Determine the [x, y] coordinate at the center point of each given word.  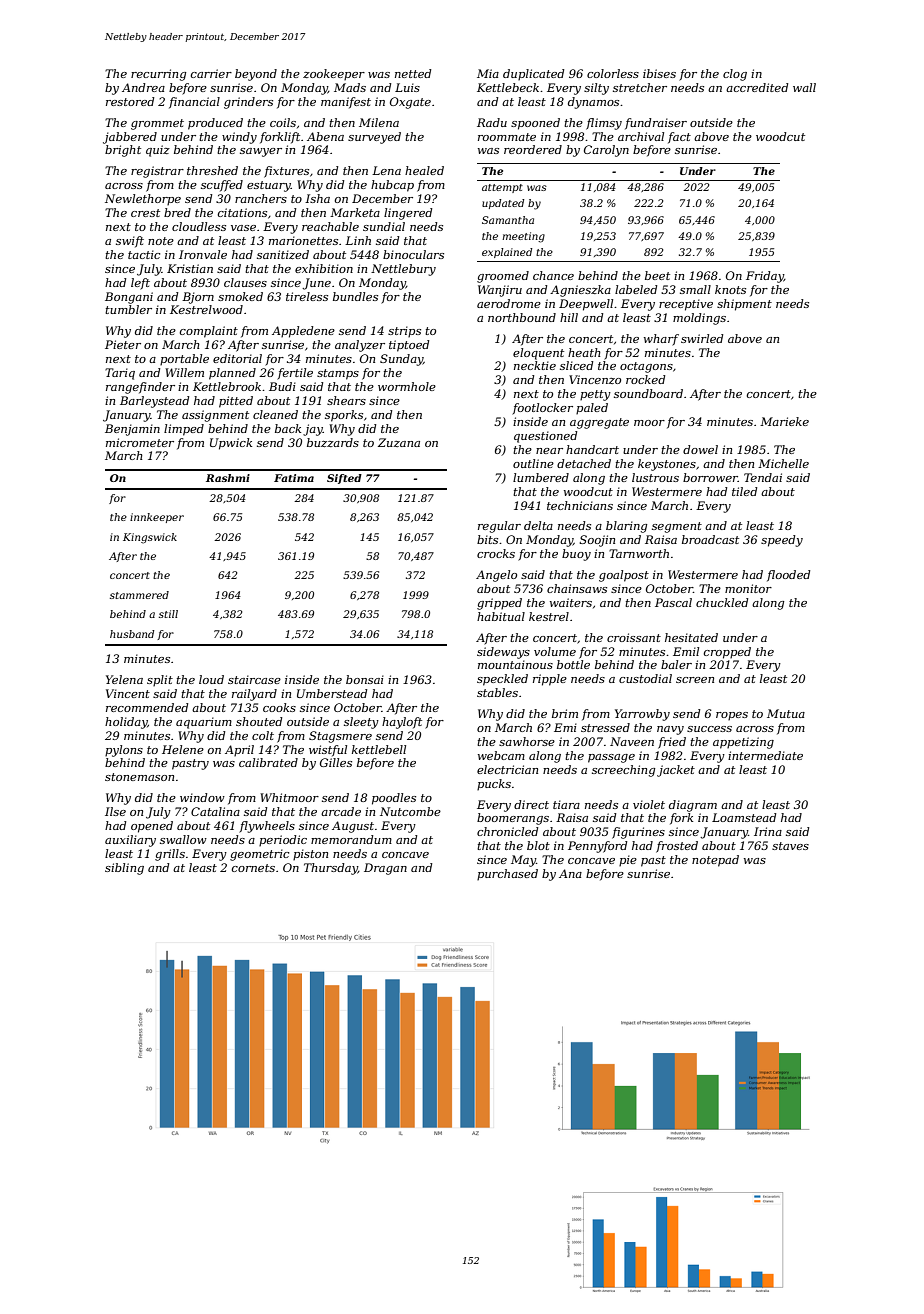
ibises [659, 73]
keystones [667, 465]
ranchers [261, 198]
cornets [253, 868]
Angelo [496, 576]
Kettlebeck [508, 87]
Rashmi [228, 478]
